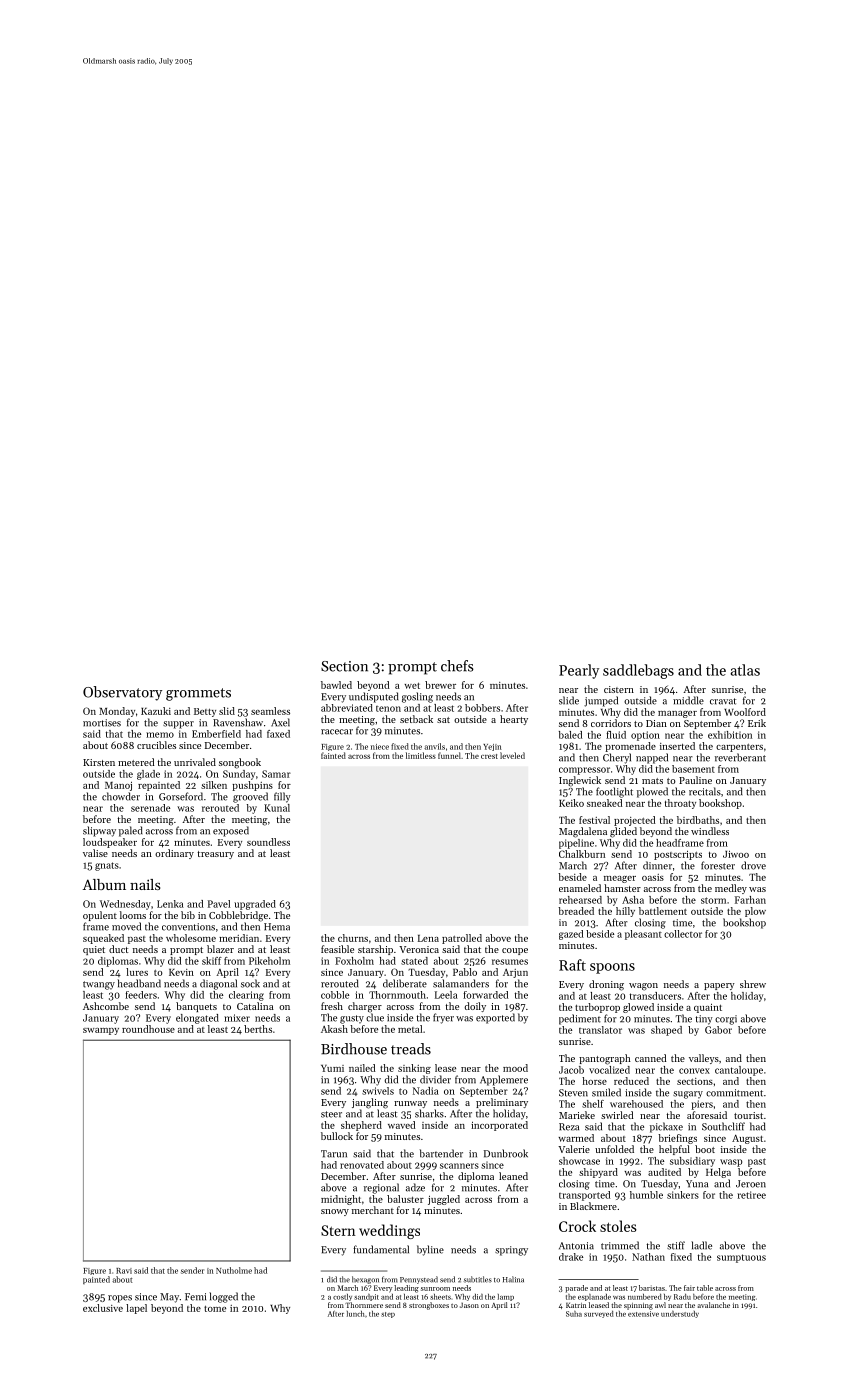  What do you see at coordinates (101, 1031) in the document?
I see `swampy` at bounding box center [101, 1031].
